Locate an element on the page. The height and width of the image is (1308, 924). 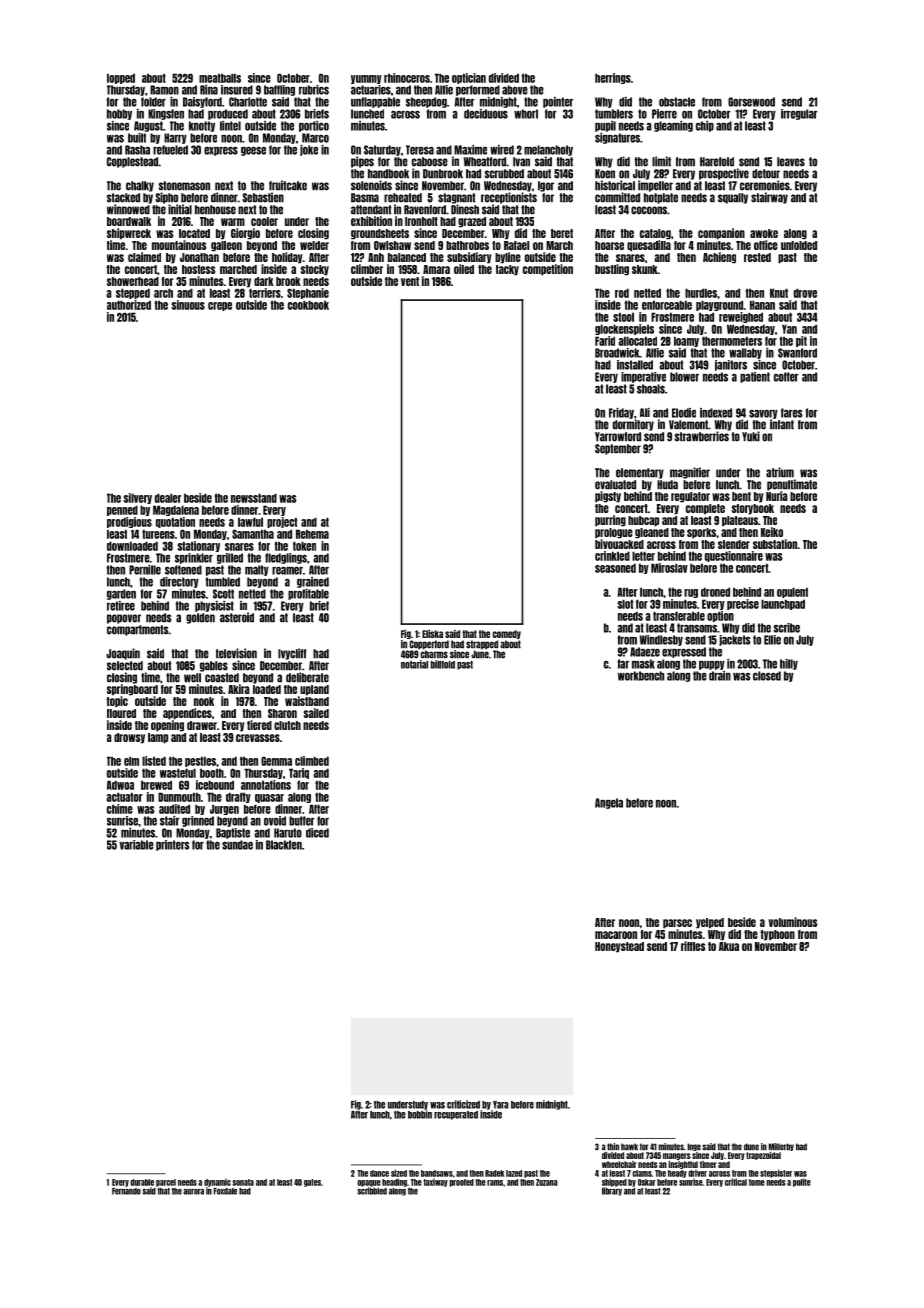
Fernando is located at coordinates (126, 1191).
